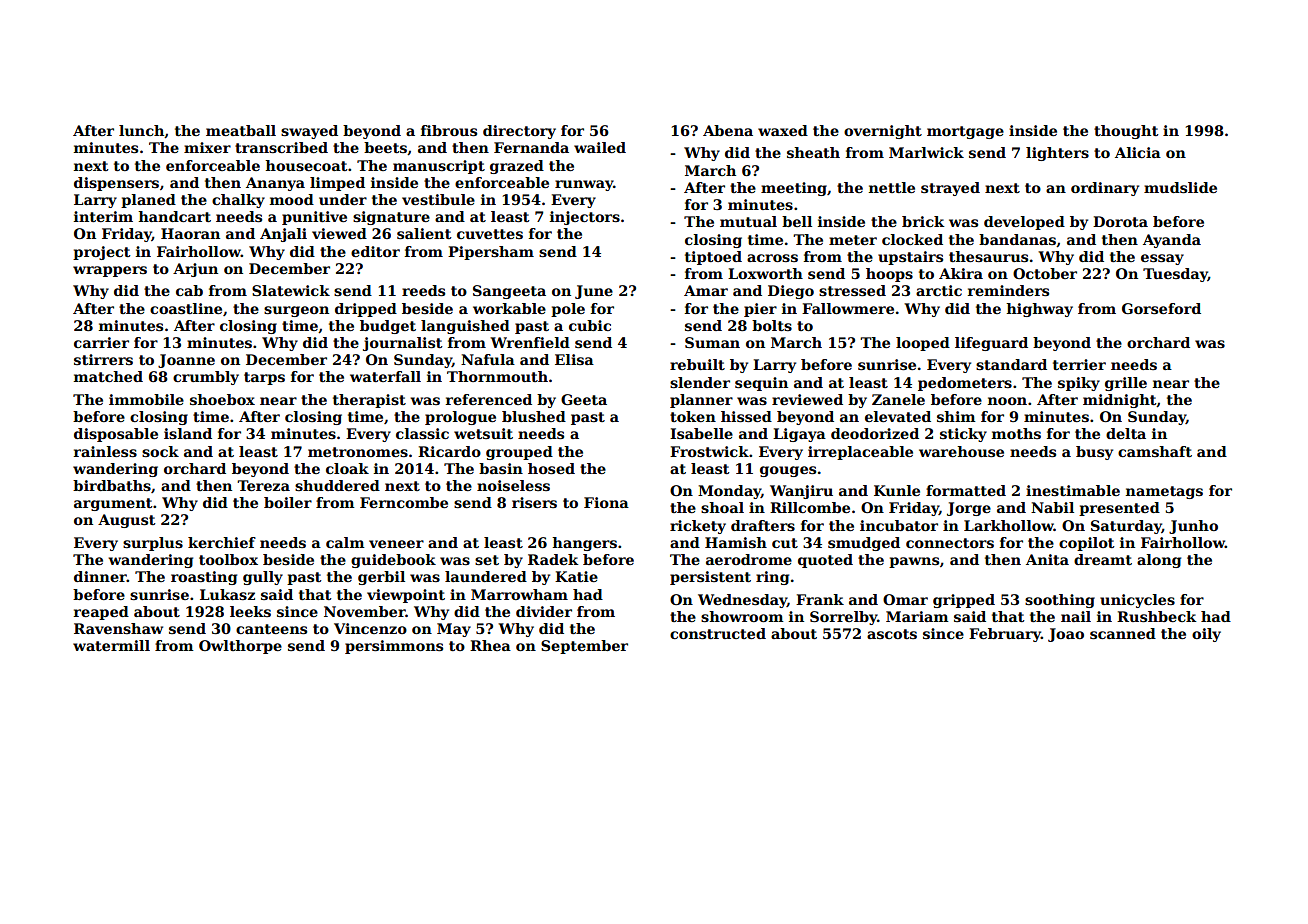 The height and width of the screenshot is (924, 1308). I want to click on signature, so click(391, 218).
